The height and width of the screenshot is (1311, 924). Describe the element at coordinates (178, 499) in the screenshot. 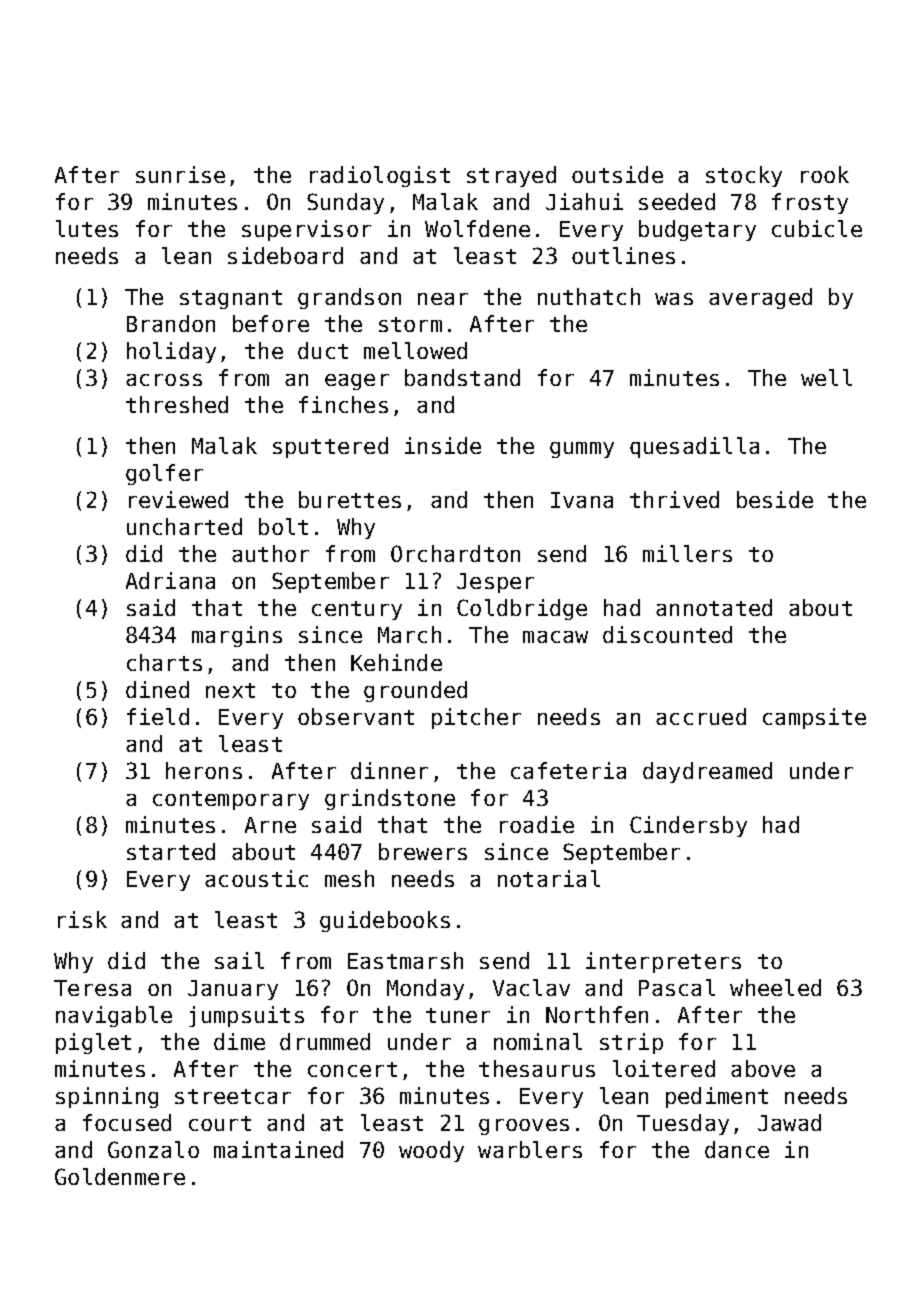

I see `reviewed` at that location.
